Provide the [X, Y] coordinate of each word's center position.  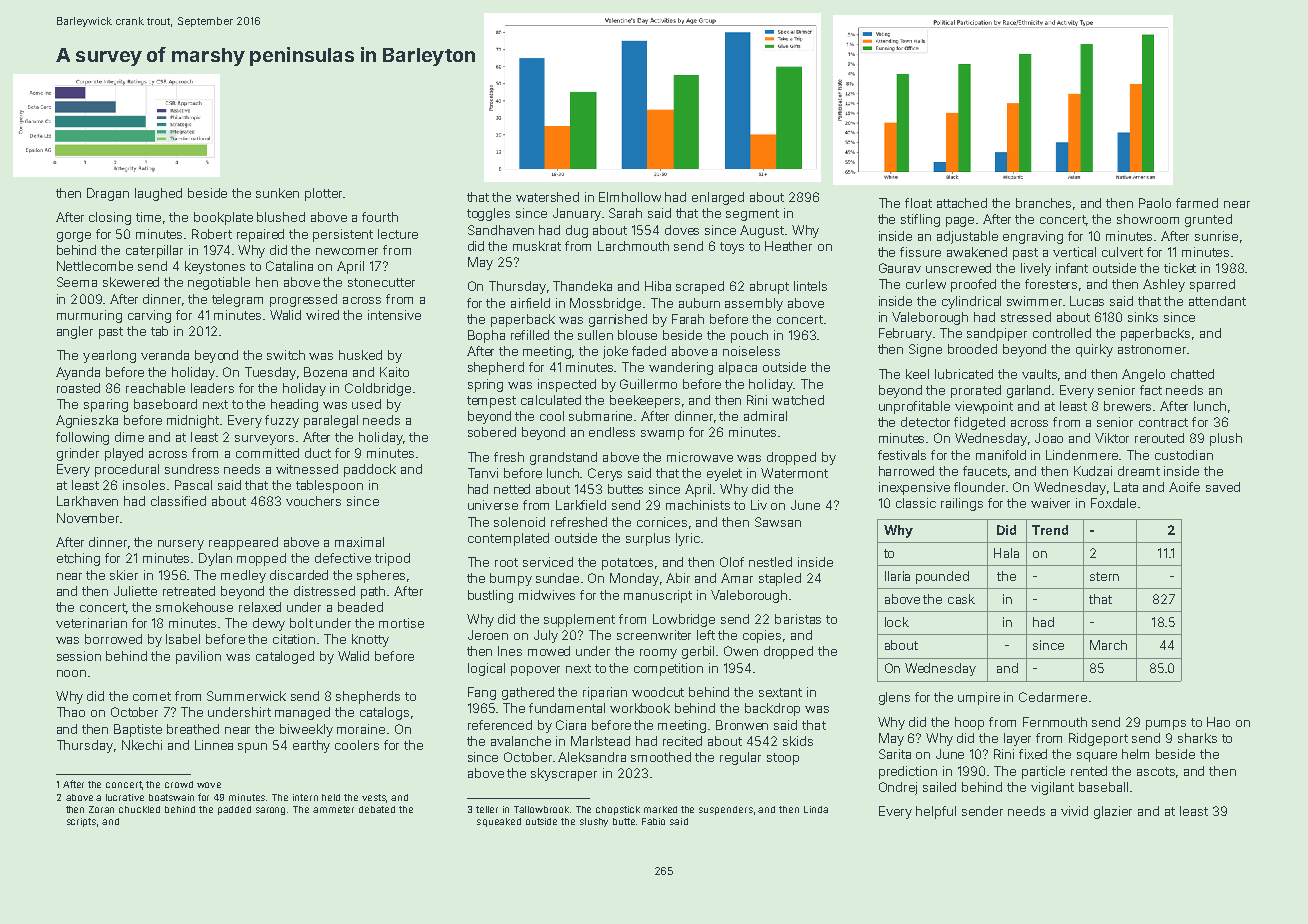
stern [1104, 576]
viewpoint [984, 407]
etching [78, 559]
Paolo [1155, 203]
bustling [490, 596]
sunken [277, 193]
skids [798, 741]
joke [615, 352]
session [79, 656]
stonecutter [381, 282]
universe [493, 505]
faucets [985, 471]
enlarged [718, 198]
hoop [969, 723]
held [331, 797]
